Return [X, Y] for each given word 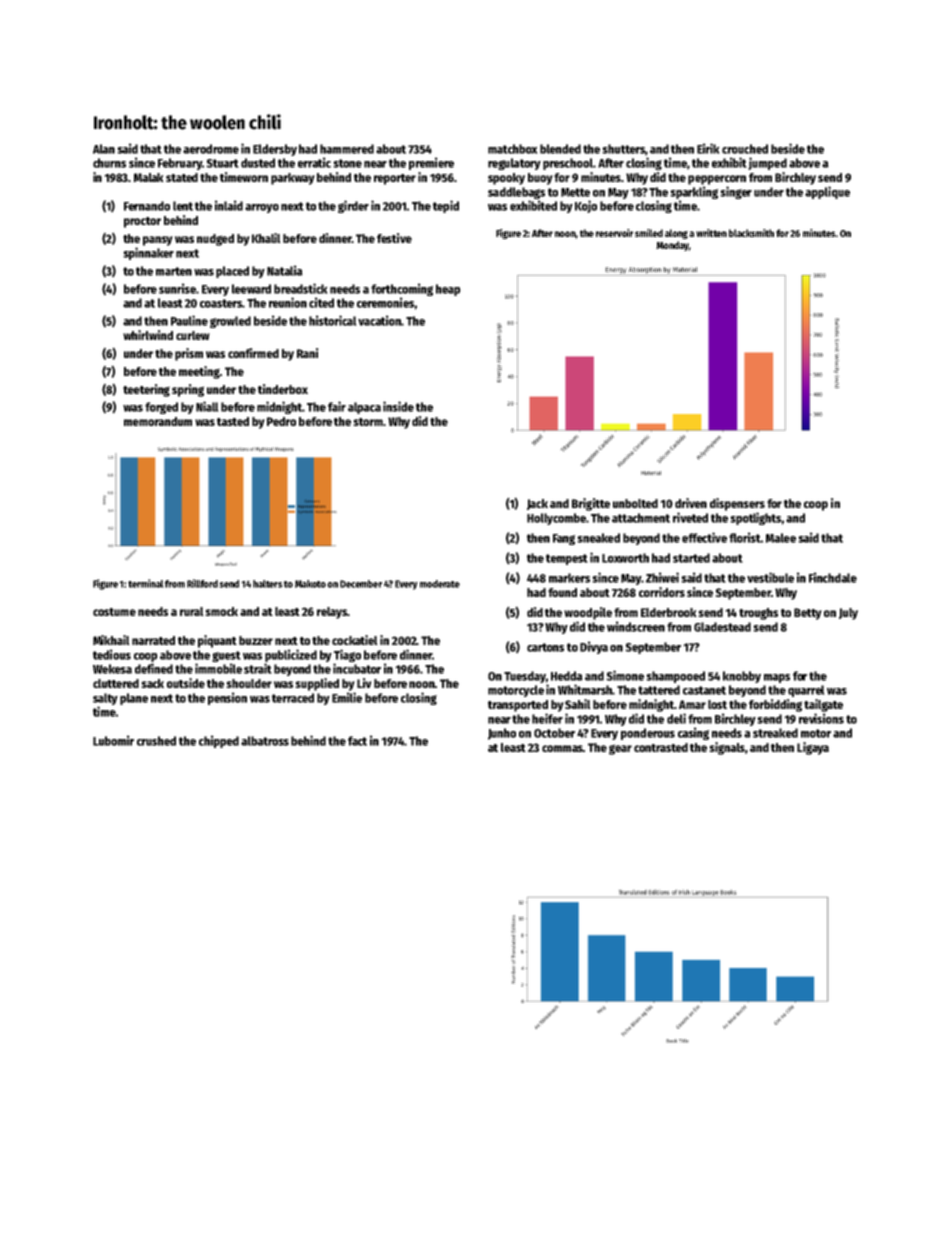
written [711, 233]
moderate [440, 584]
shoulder [249, 683]
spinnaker [148, 253]
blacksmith [751, 233]
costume [114, 612]
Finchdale [833, 577]
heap [448, 290]
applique [827, 192]
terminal [145, 583]
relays [332, 613]
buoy [540, 179]
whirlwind [148, 335]
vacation [379, 320]
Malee [781, 538]
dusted [258, 163]
